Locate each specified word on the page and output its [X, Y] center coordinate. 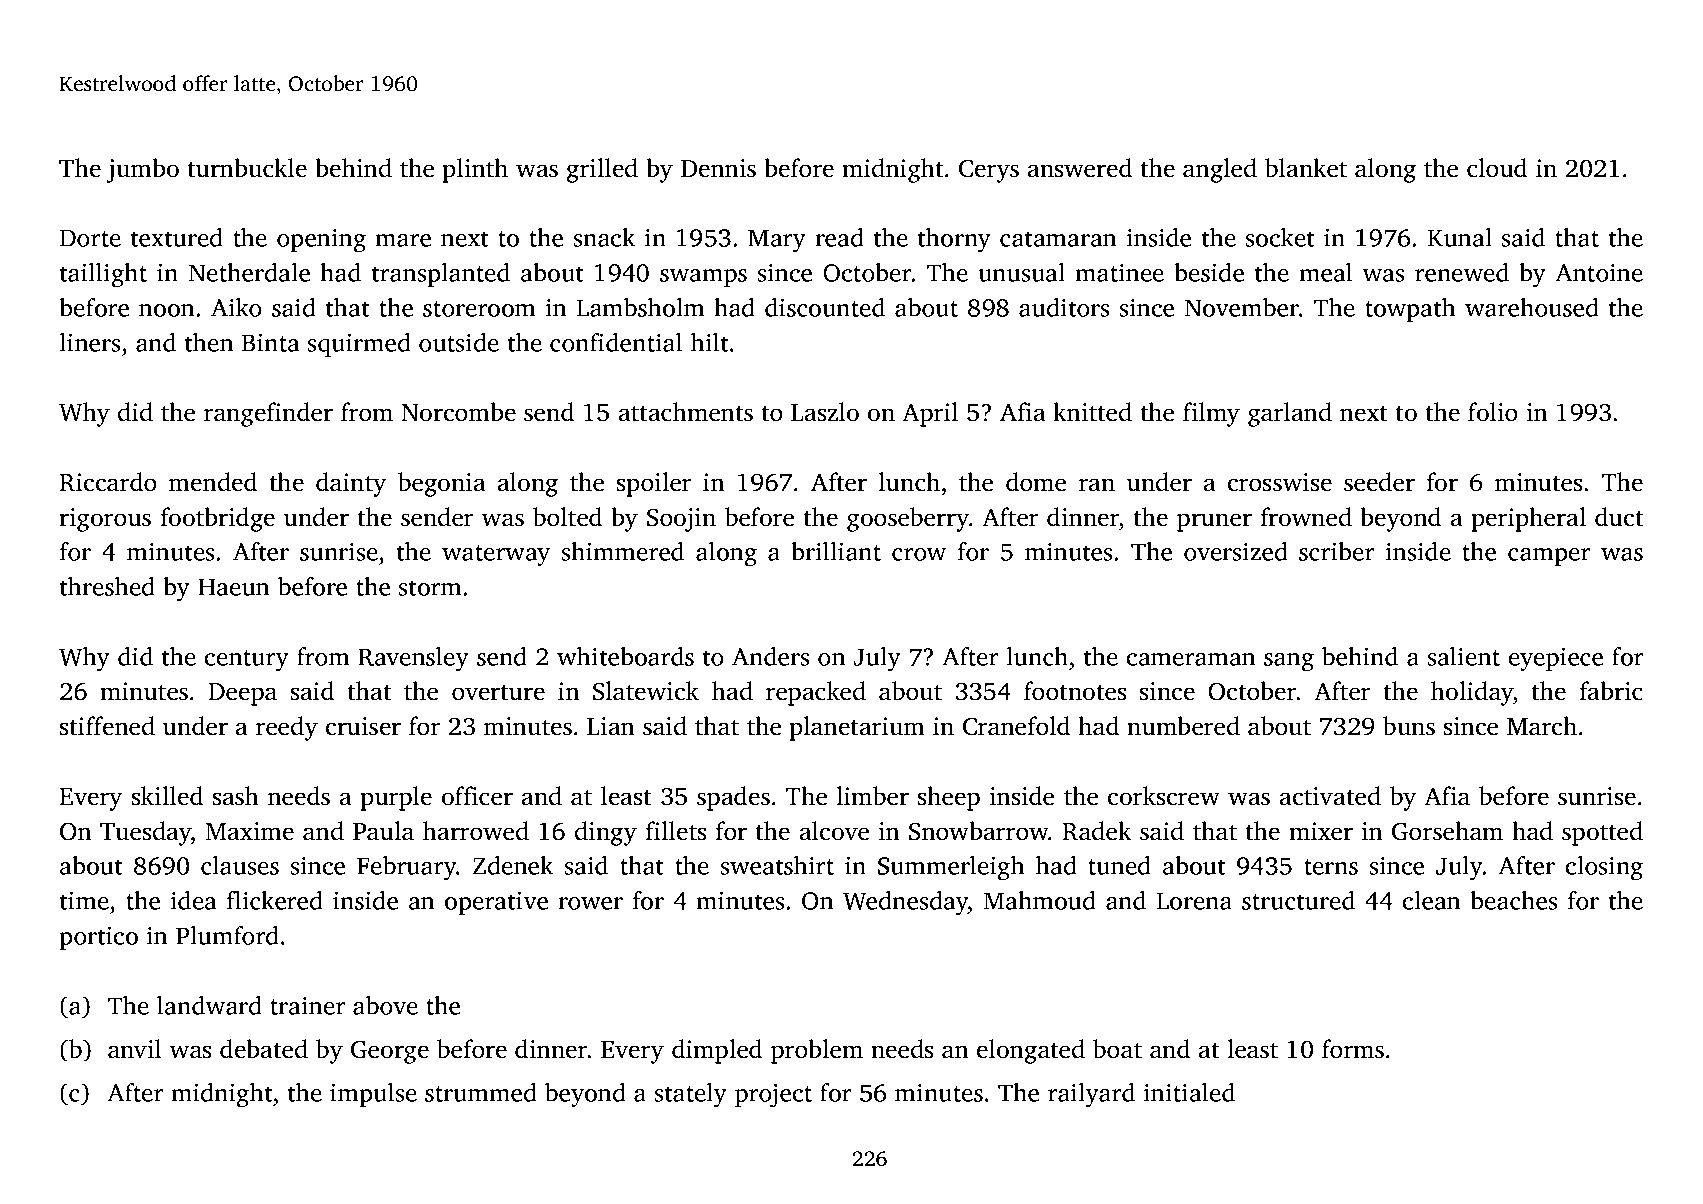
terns [1331, 867]
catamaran [1058, 239]
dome [1036, 482]
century [247, 660]
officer [477, 796]
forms [1353, 1049]
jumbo [142, 170]
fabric [1611, 691]
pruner [1214, 522]
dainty [351, 484]
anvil [135, 1049]
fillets [675, 831]
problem [817, 1051]
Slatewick [646, 691]
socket [1280, 237]
